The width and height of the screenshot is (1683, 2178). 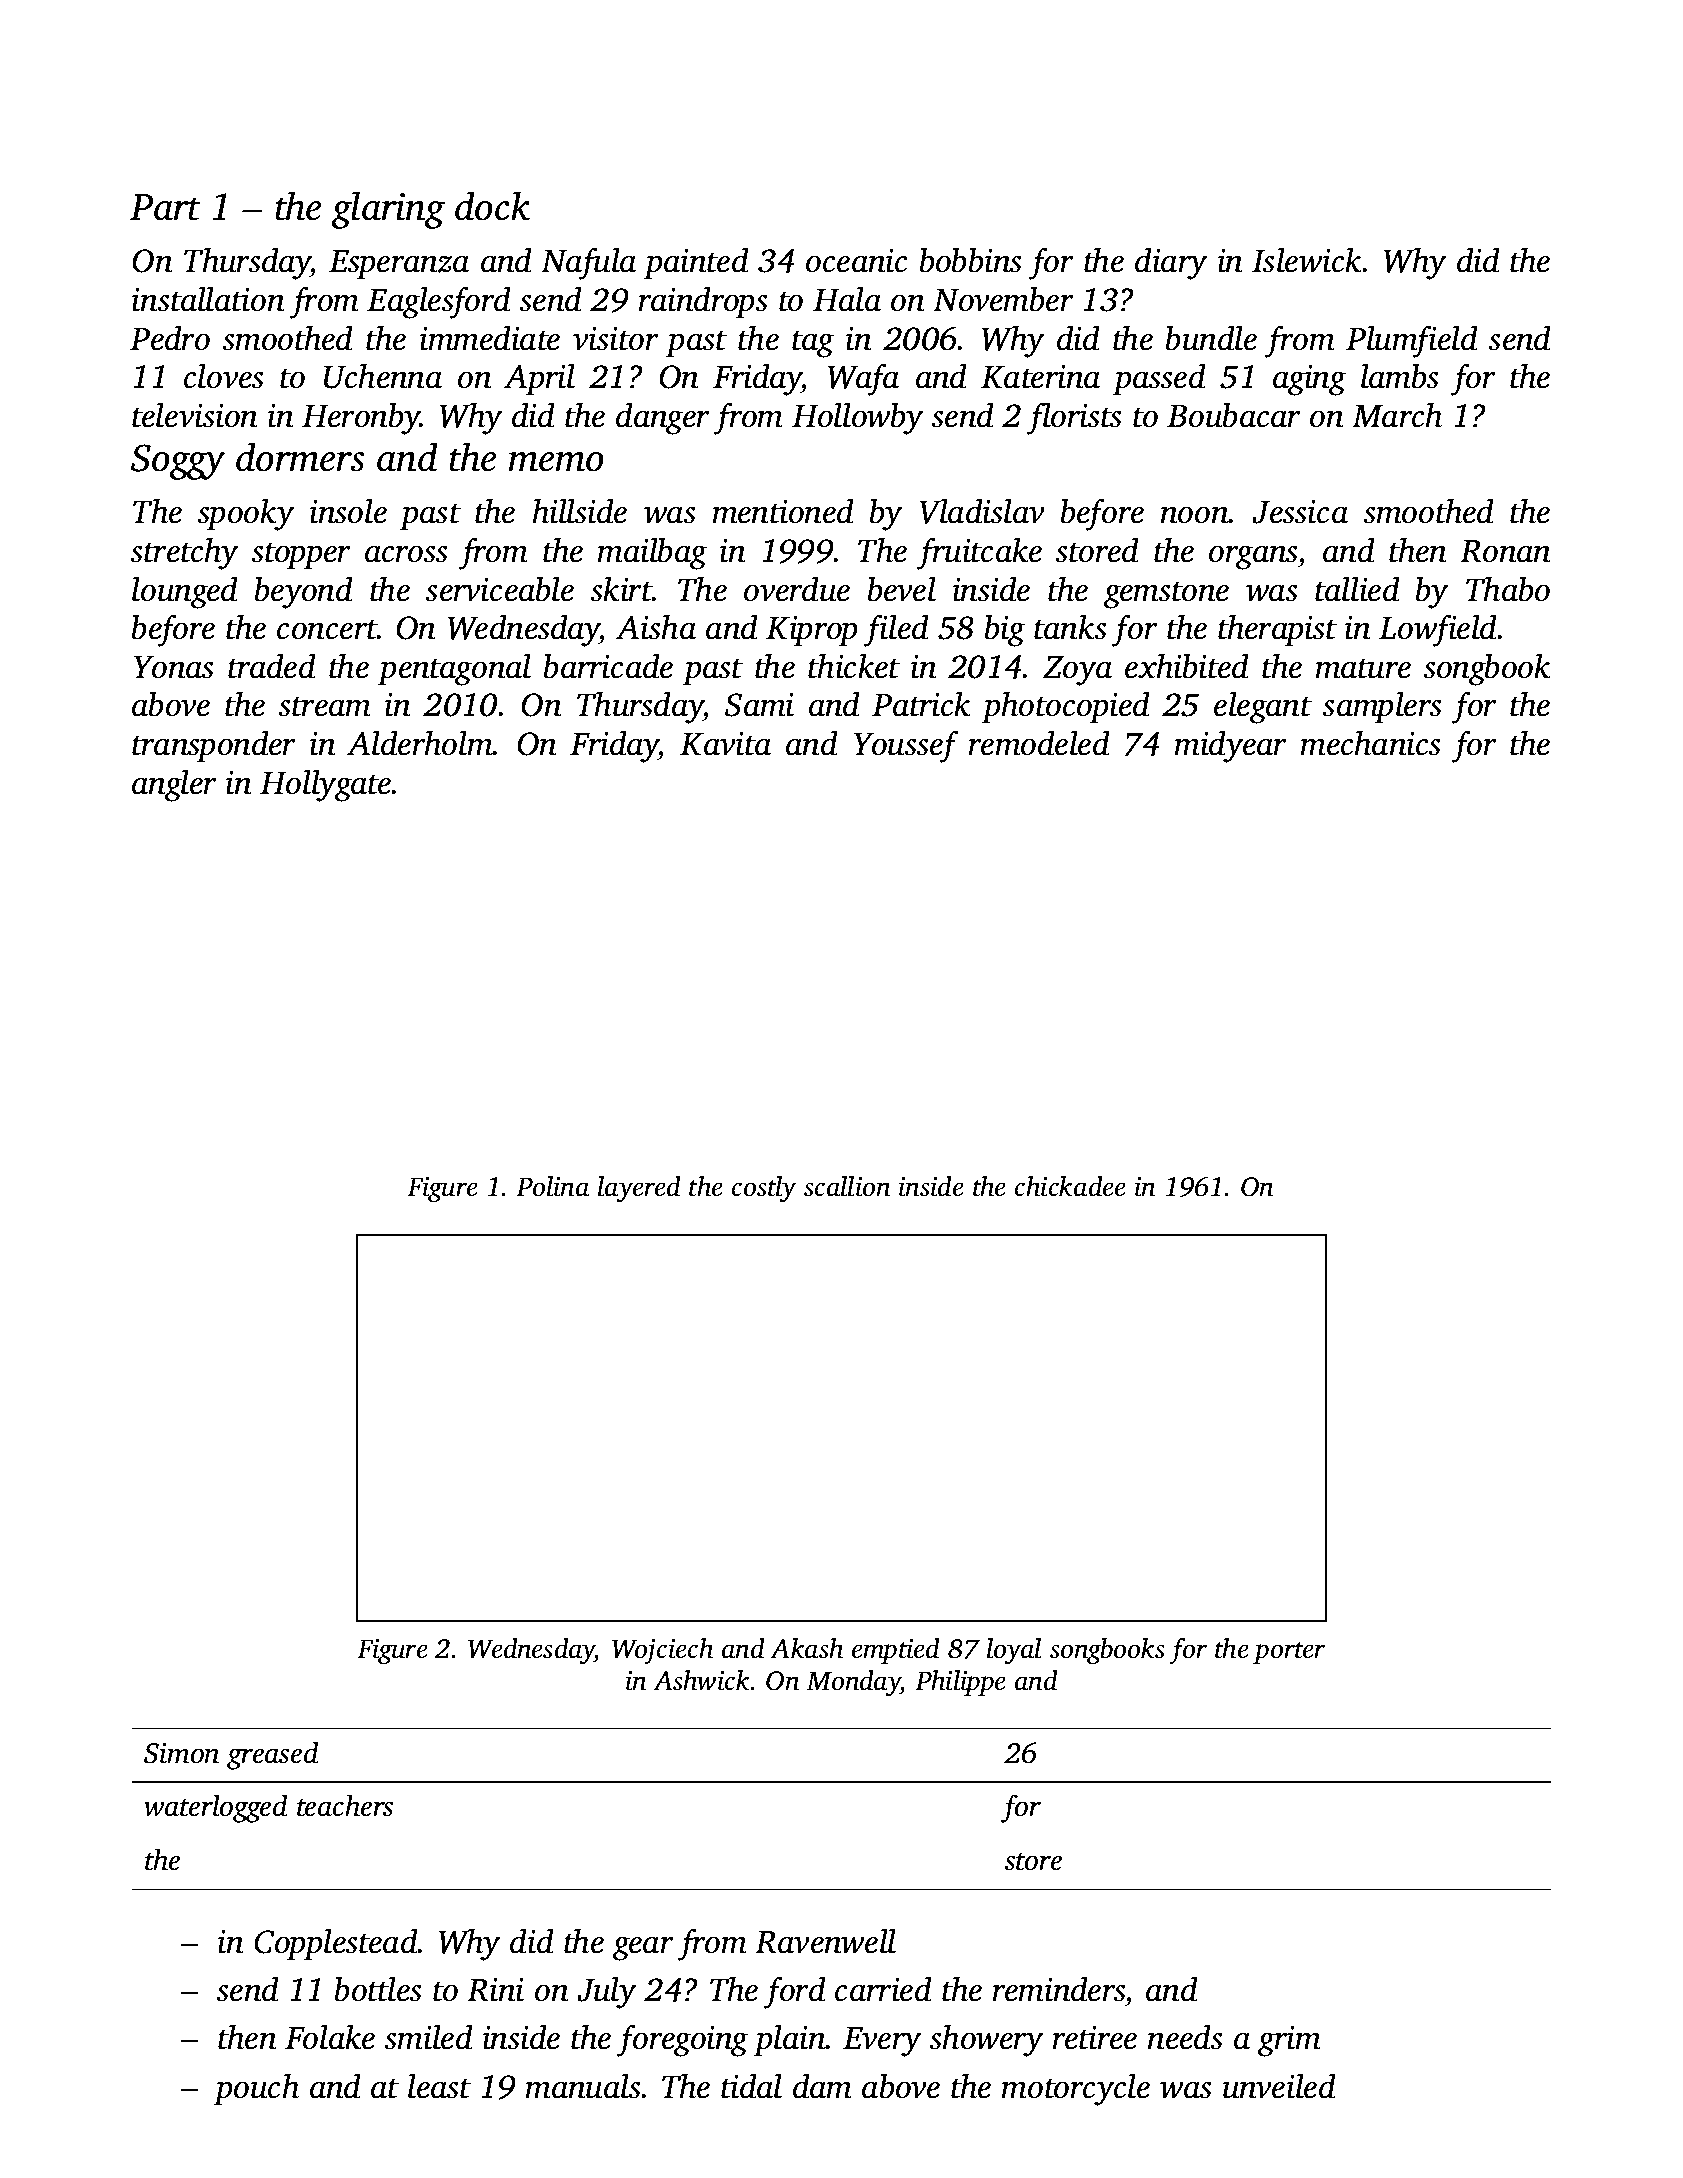 I want to click on waterlogged, so click(x=215, y=1808).
